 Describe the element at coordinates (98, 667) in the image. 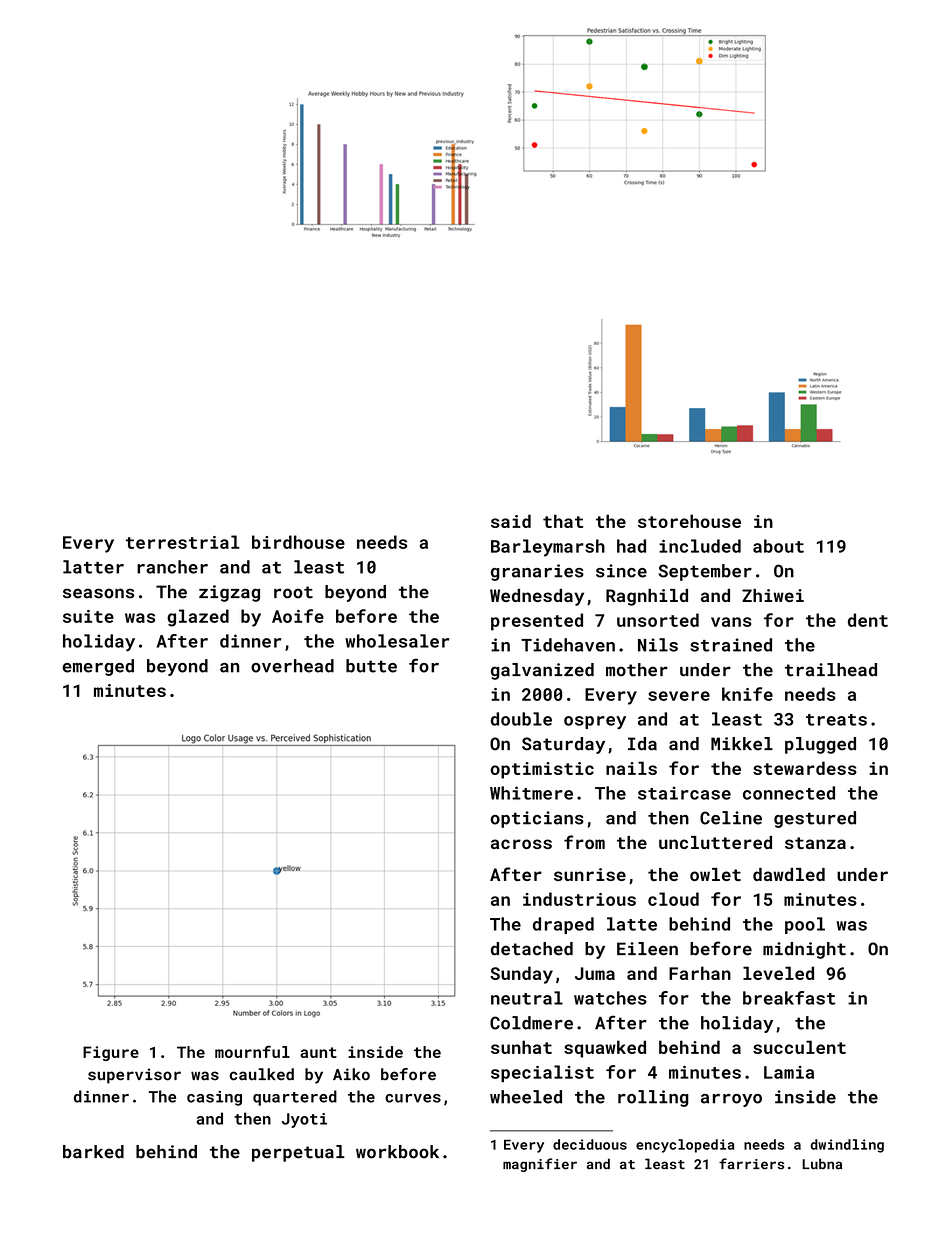

I see `emerged` at that location.
